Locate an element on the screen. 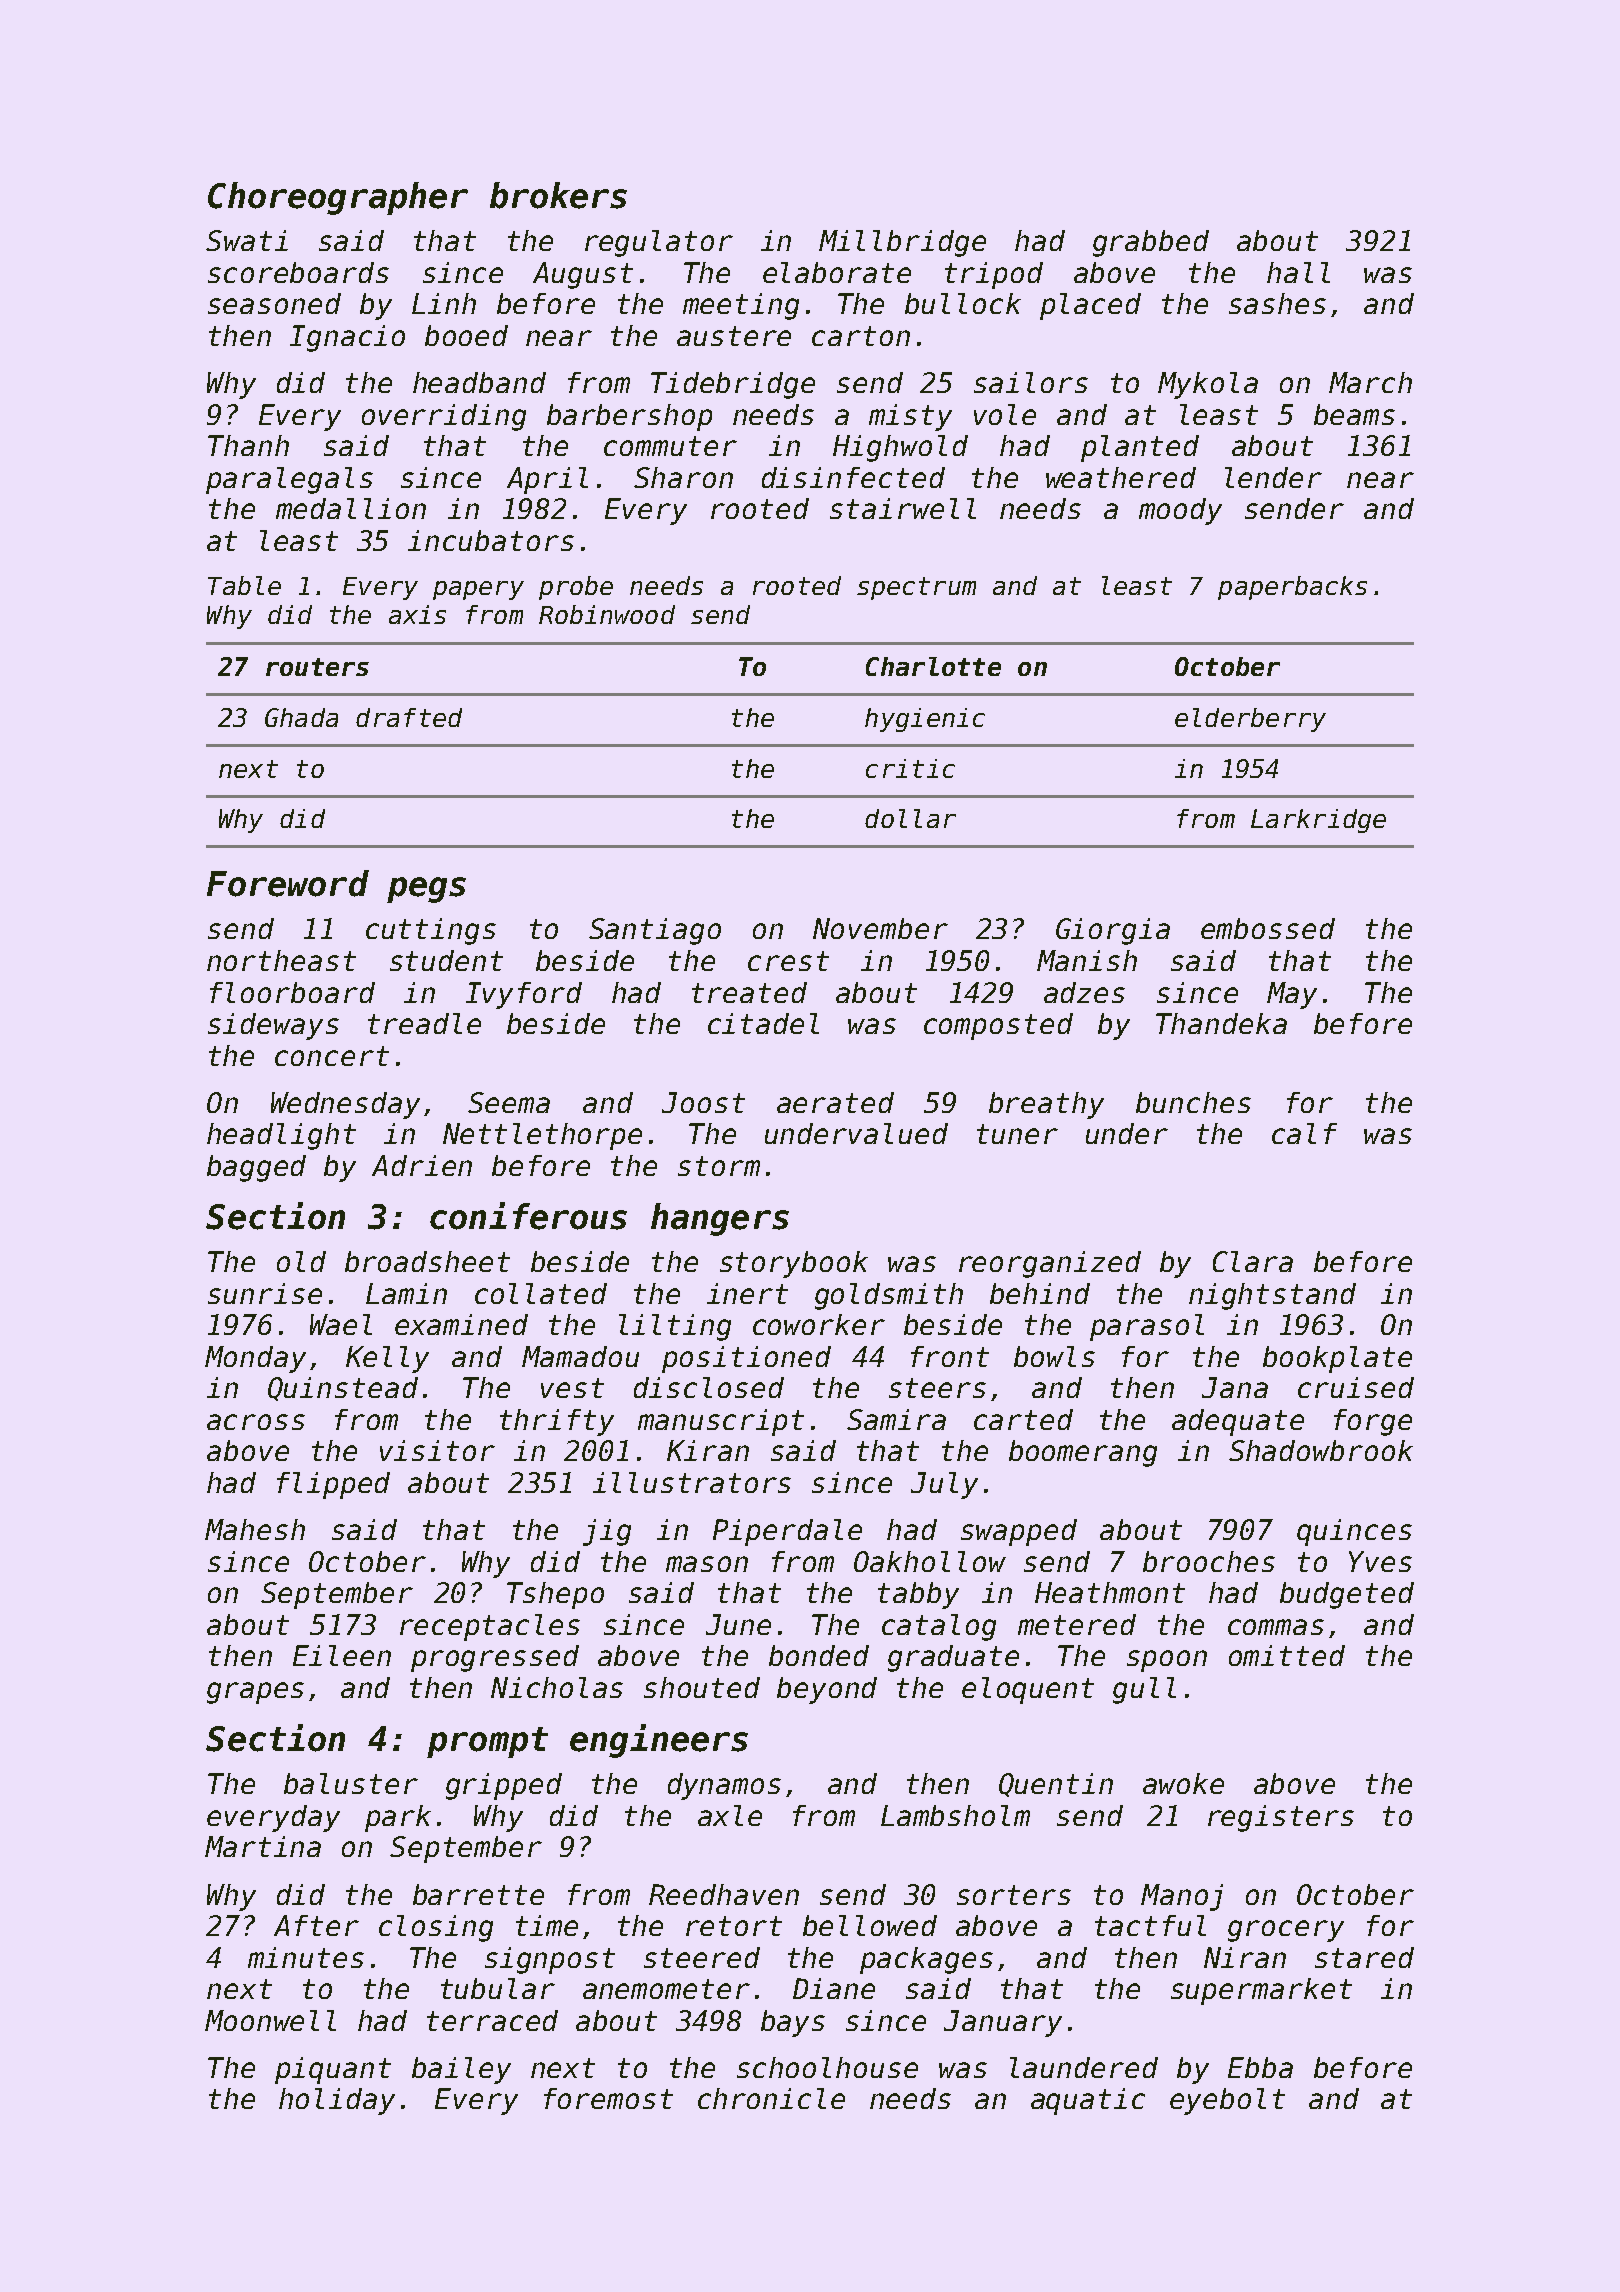 This screenshot has height=2292, width=1620. Lambsholm is located at coordinates (955, 1815).
